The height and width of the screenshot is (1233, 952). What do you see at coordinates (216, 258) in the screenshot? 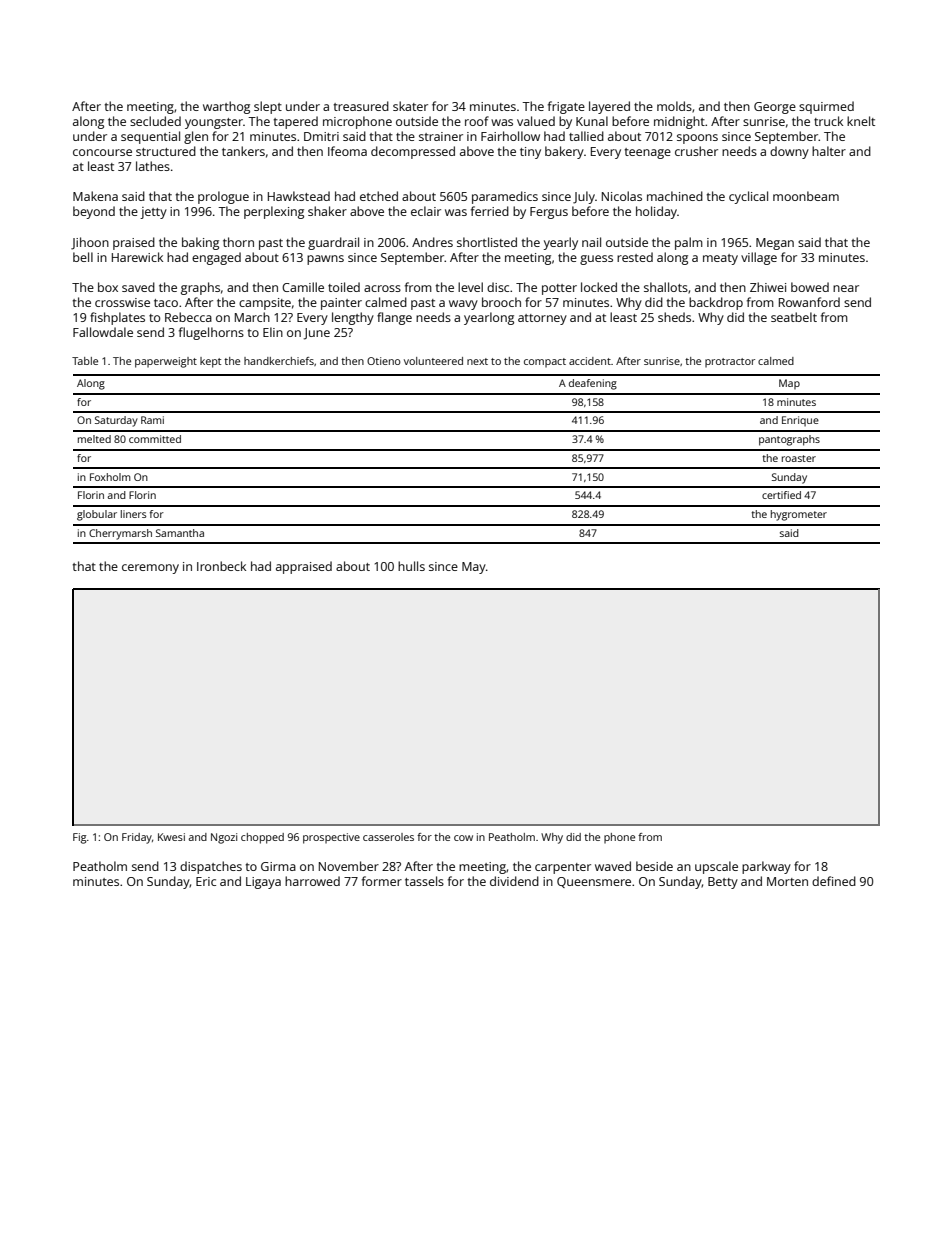
I see `engaged` at bounding box center [216, 258].
